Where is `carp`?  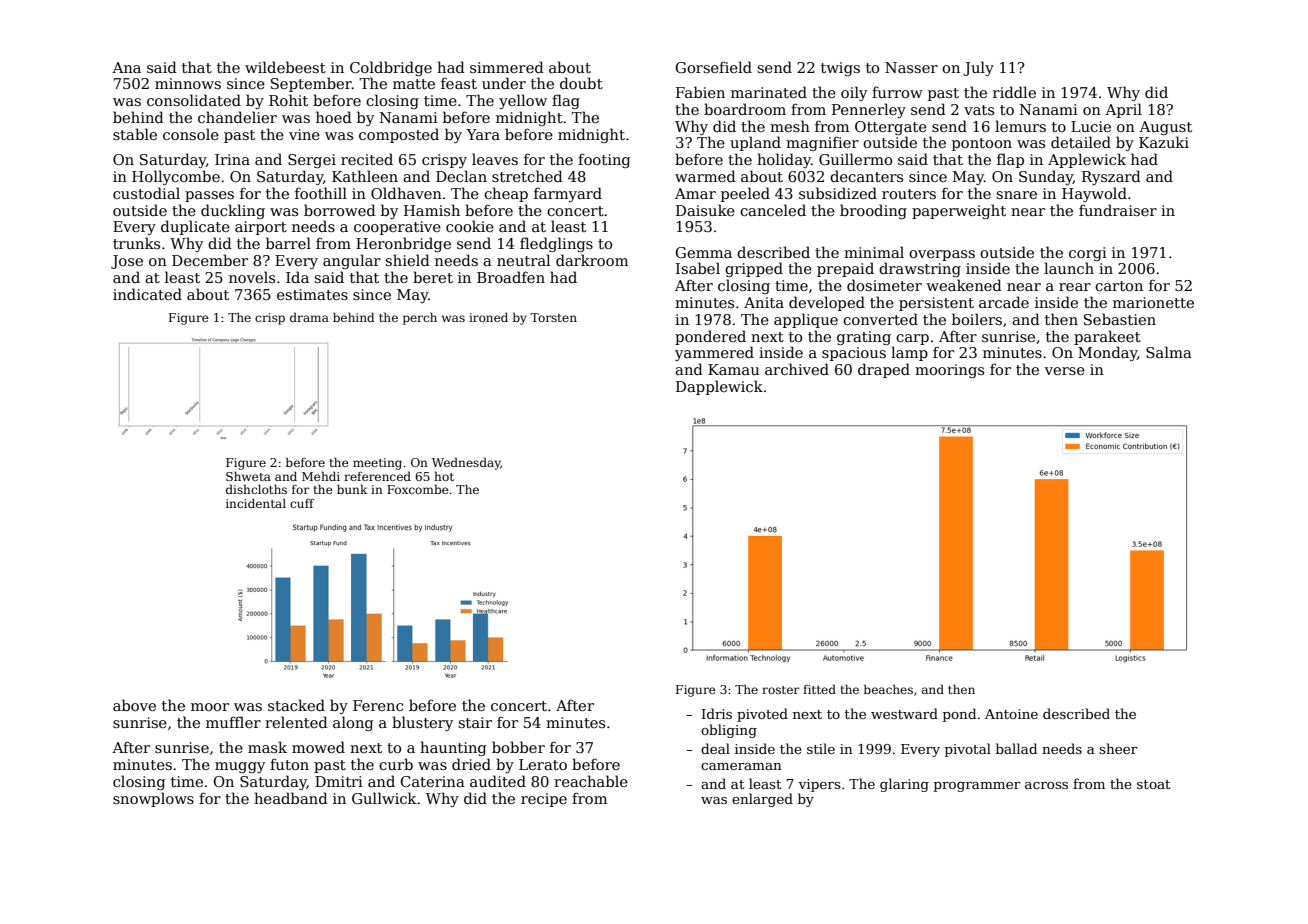 carp is located at coordinates (912, 339).
